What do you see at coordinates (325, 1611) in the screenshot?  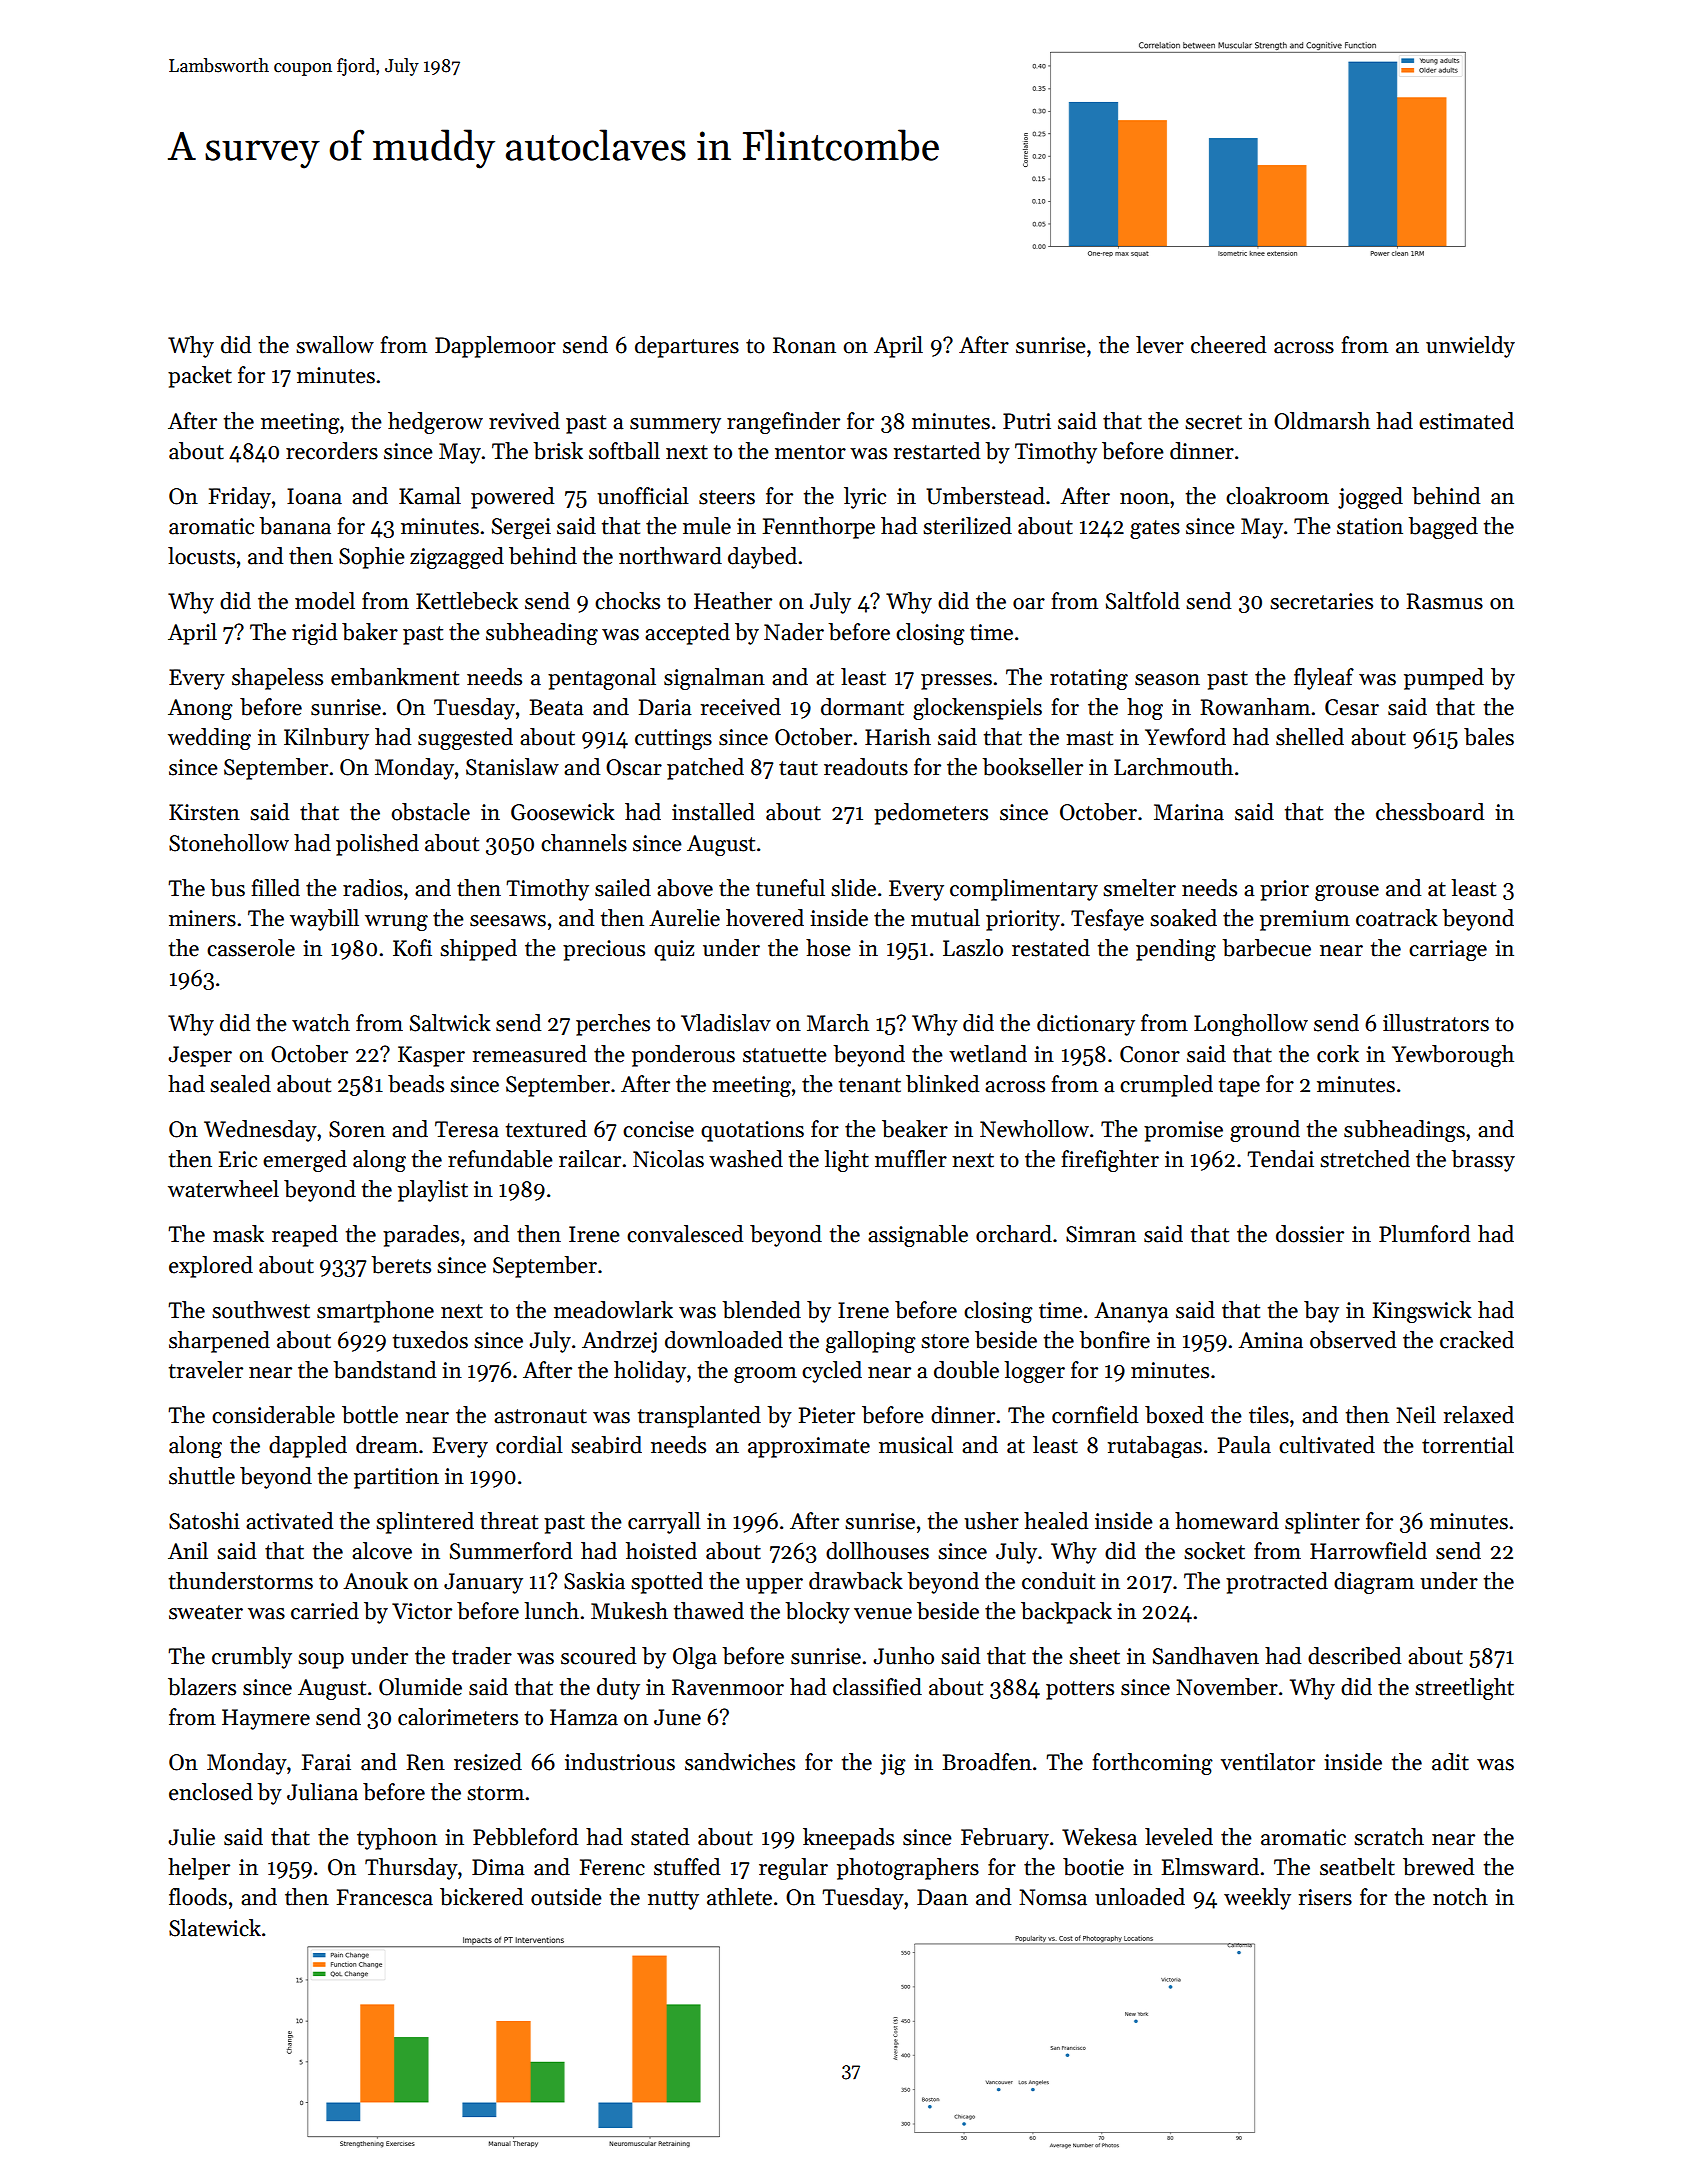 I see `carried` at bounding box center [325, 1611].
